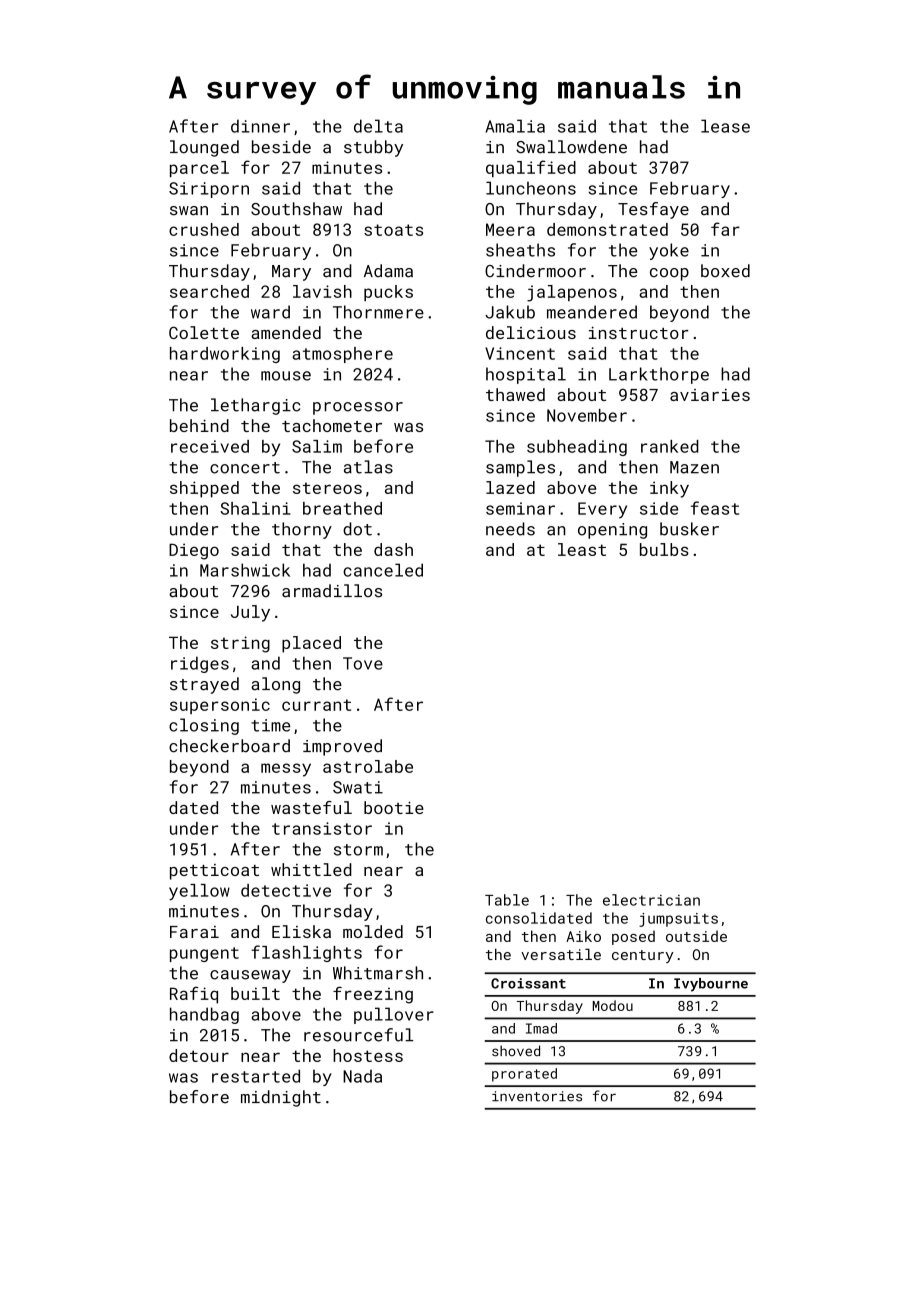 The width and height of the page is (924, 1311). Describe the element at coordinates (378, 126) in the page. I see `delta` at that location.
